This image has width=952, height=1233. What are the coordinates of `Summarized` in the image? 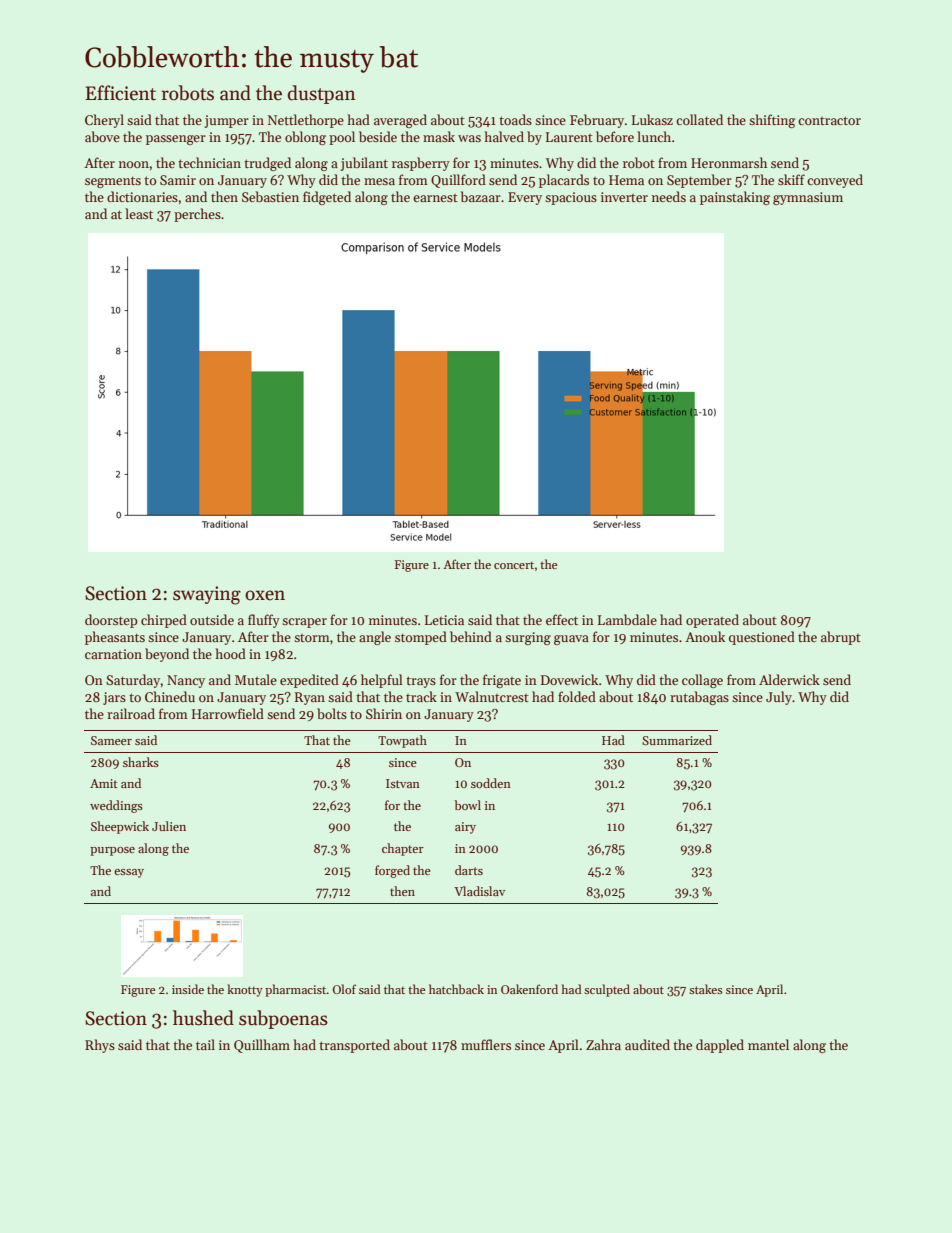 It's located at (677, 740).
